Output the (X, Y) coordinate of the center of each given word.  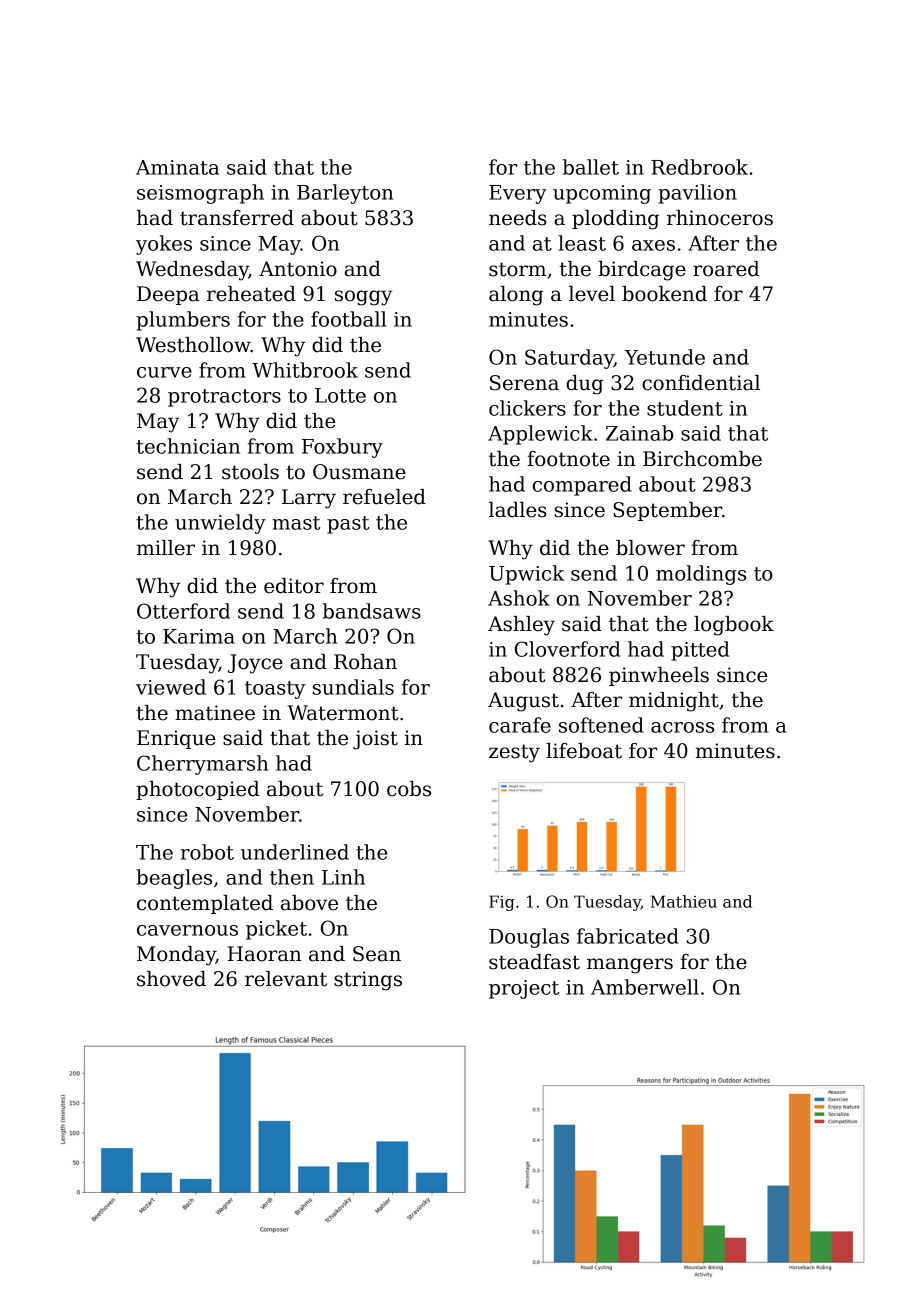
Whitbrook (305, 370)
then (292, 877)
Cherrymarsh (202, 765)
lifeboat (584, 751)
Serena (524, 383)
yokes (164, 245)
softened (601, 725)
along (516, 296)
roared (726, 269)
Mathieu (684, 901)
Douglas (529, 938)
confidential (701, 383)
